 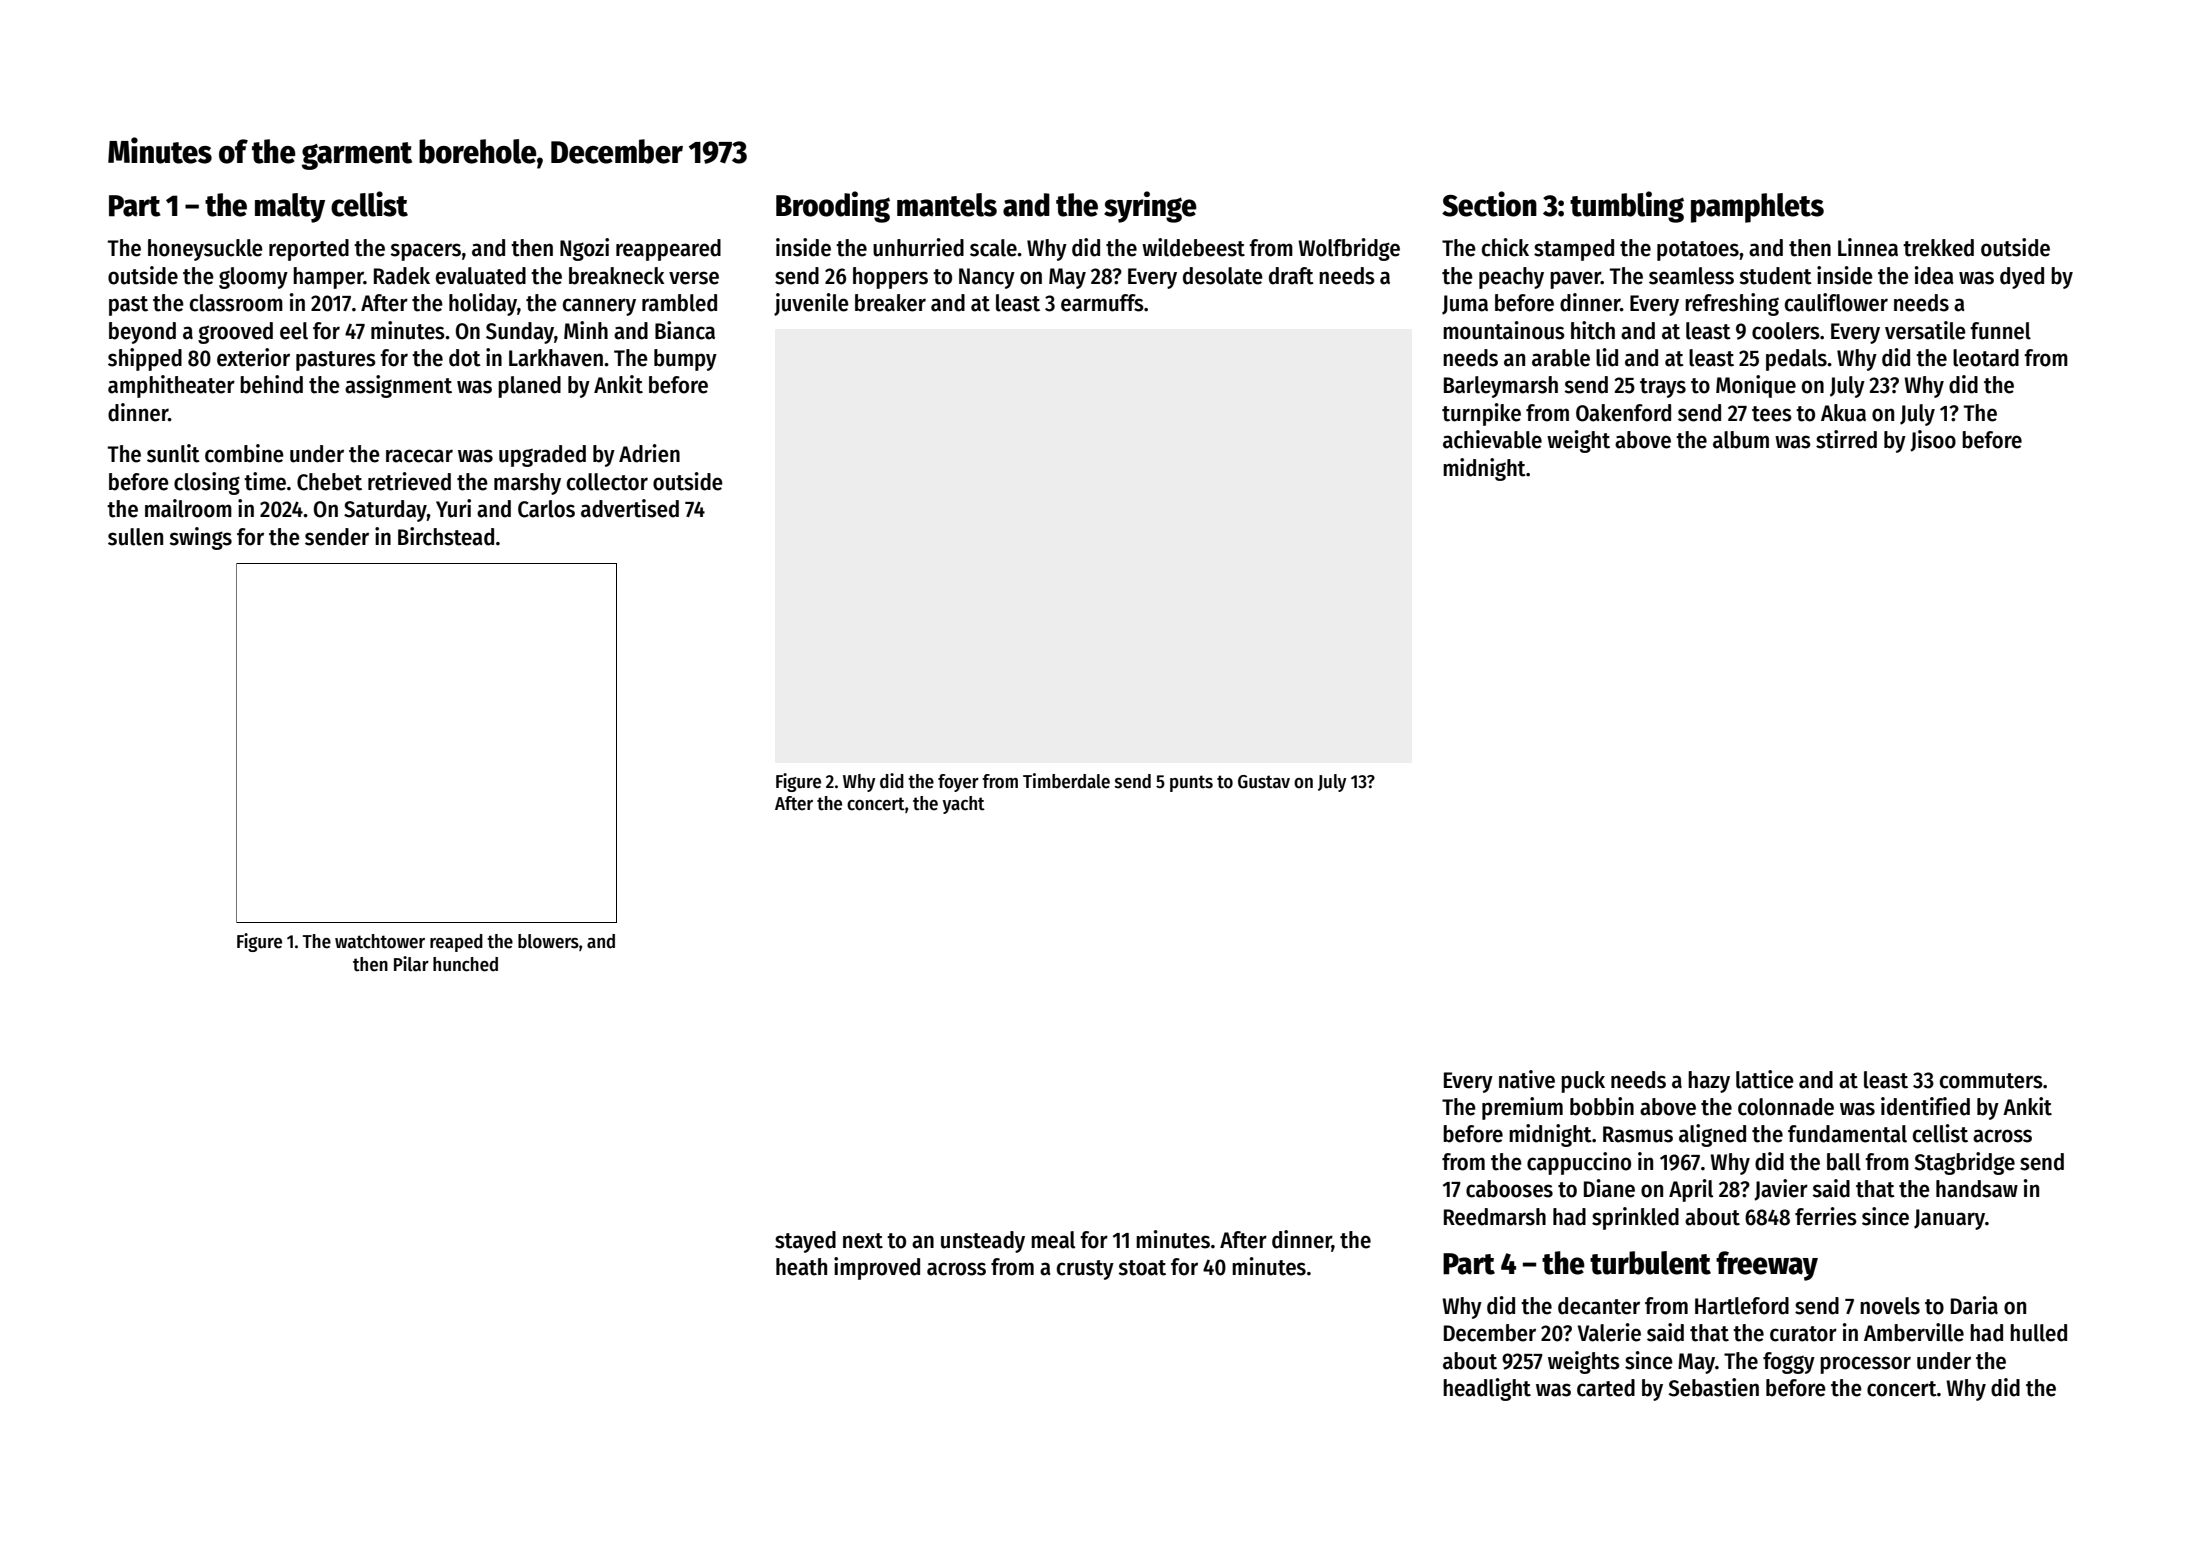 I want to click on tumbling, so click(x=1627, y=207).
